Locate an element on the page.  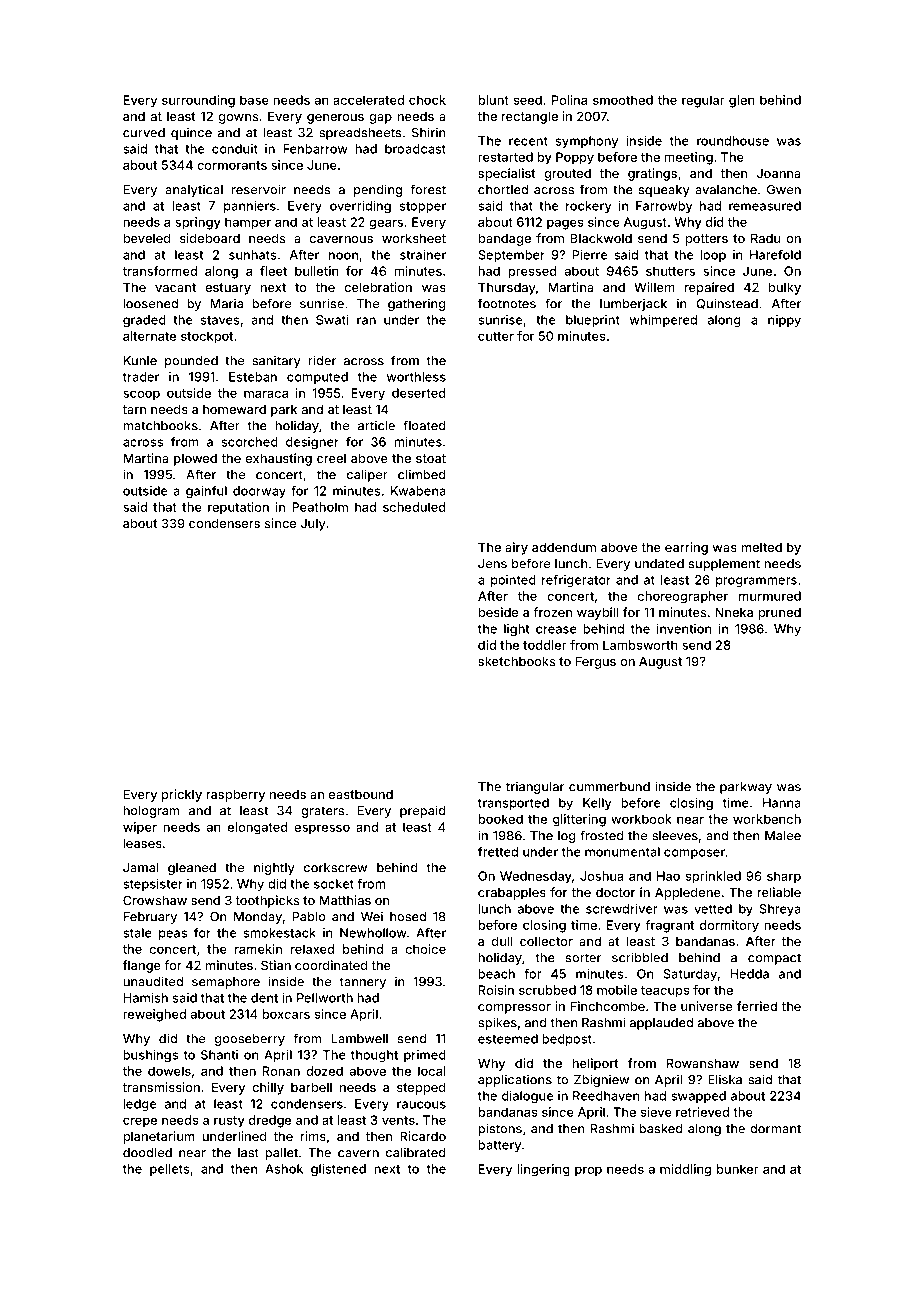
pruned is located at coordinates (779, 613).
